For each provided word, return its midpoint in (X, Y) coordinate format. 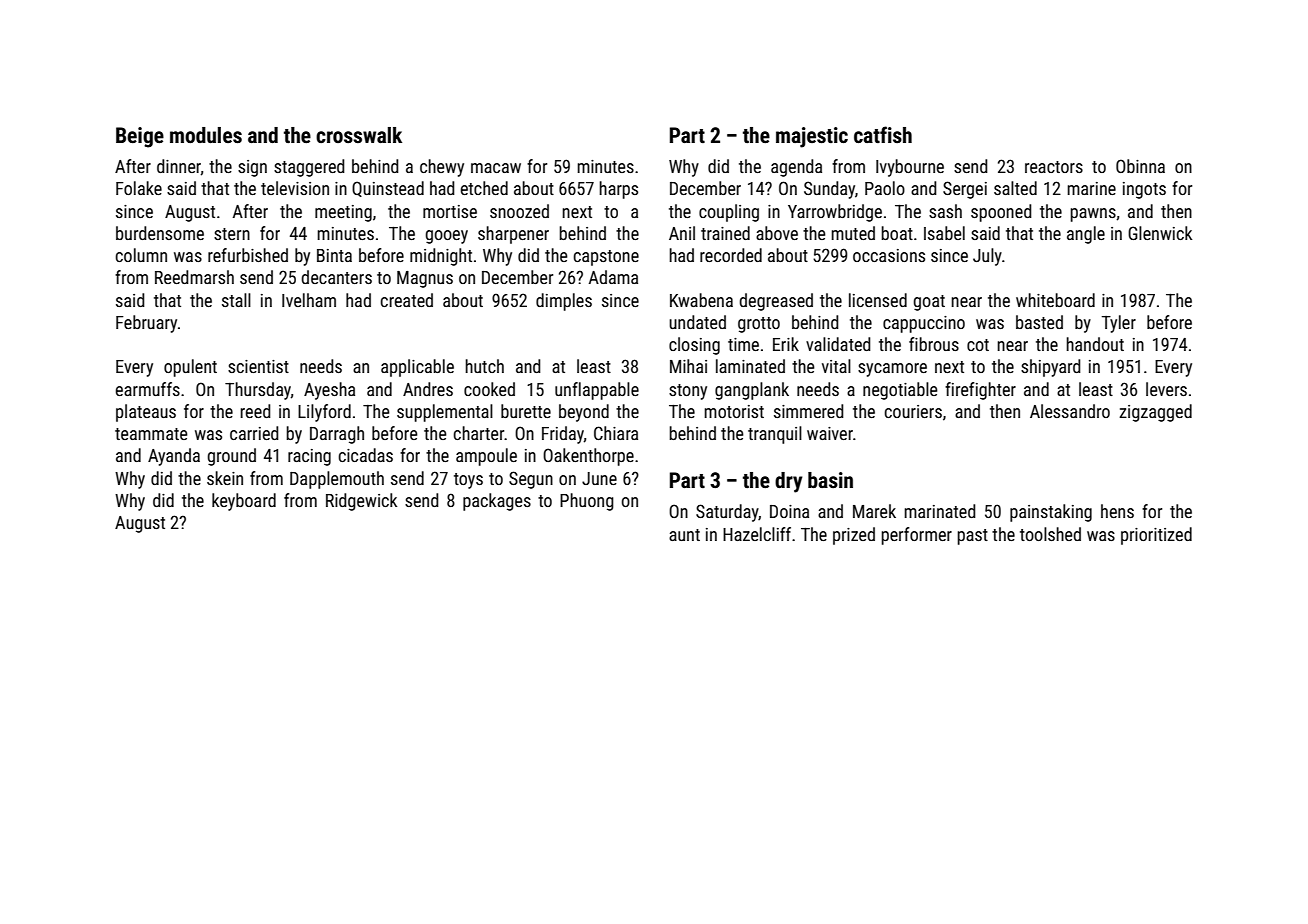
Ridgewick (361, 502)
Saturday (727, 513)
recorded (731, 255)
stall (236, 300)
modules (206, 135)
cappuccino (924, 324)
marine (1092, 188)
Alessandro (1070, 411)
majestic (812, 137)
